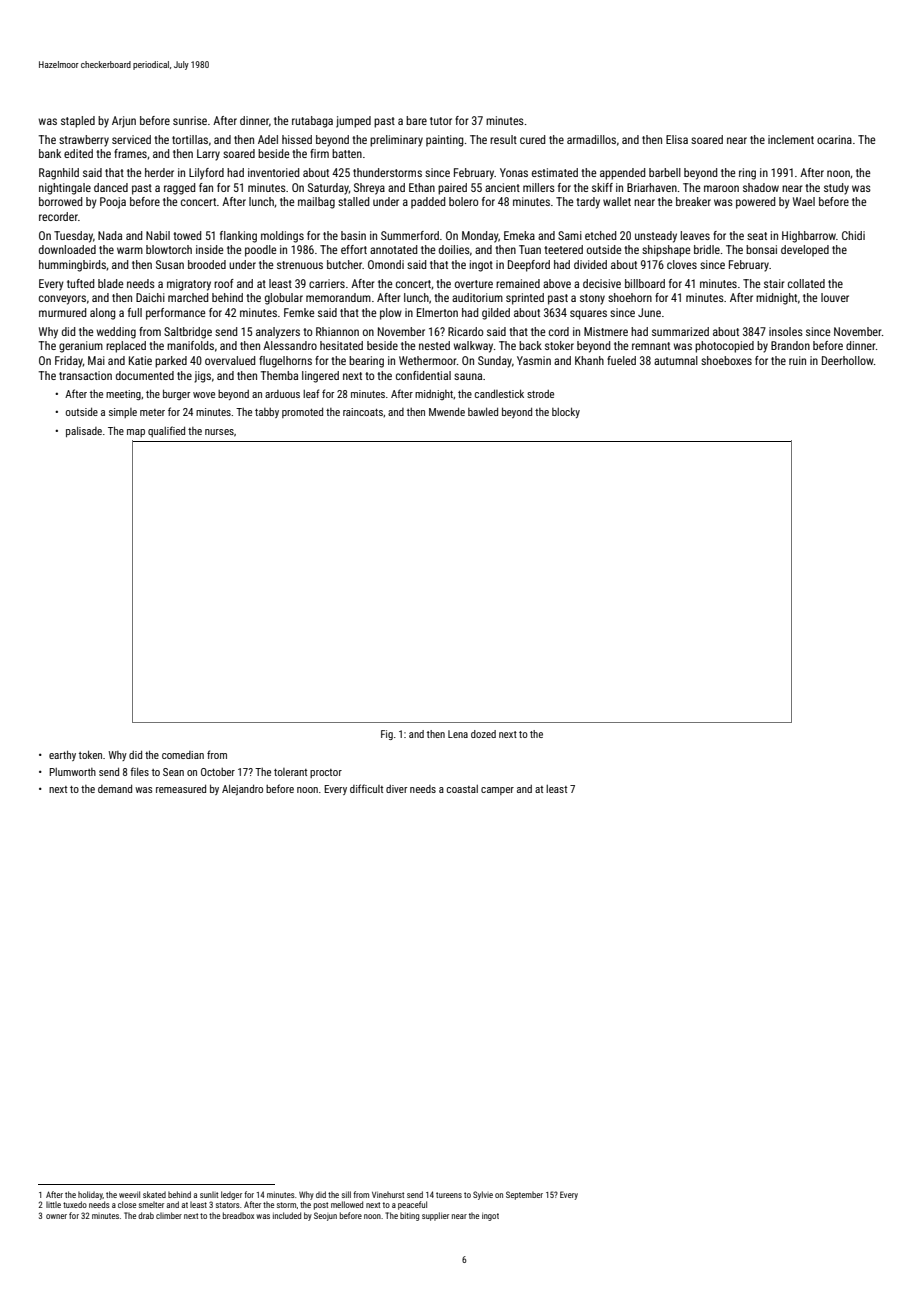  Describe the element at coordinates (497, 791) in the page. I see `camper` at that location.
